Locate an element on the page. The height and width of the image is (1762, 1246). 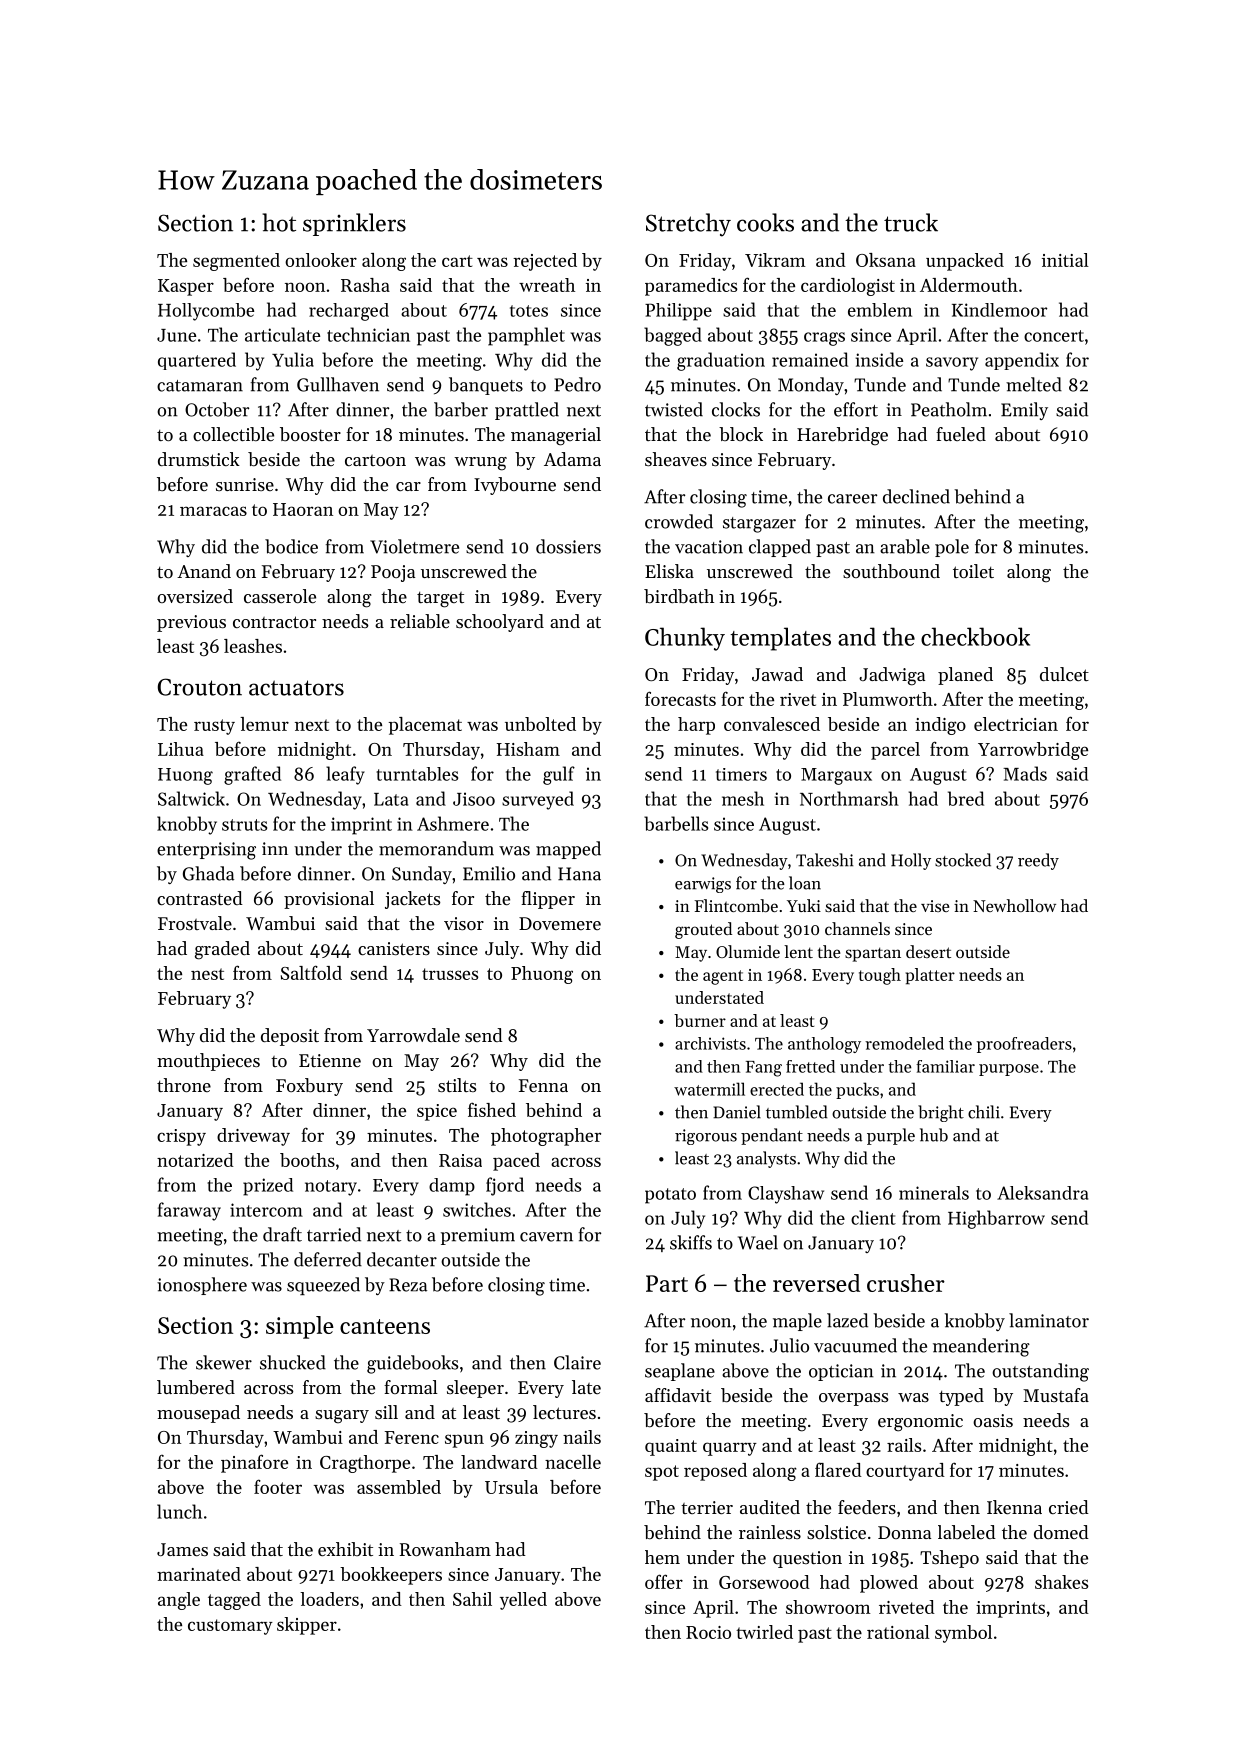
Fenna is located at coordinates (543, 1085).
